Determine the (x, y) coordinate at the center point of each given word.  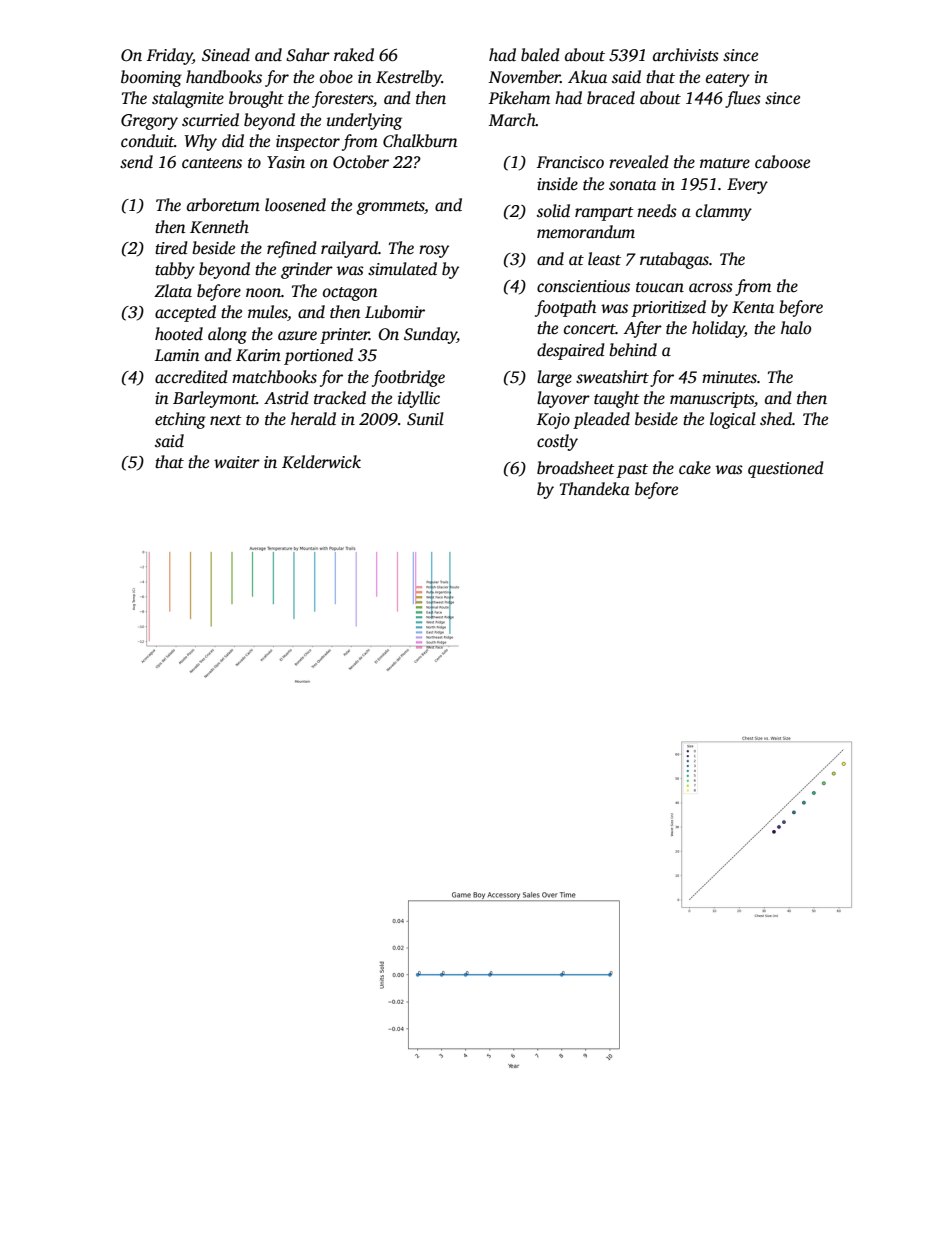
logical (733, 420)
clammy (724, 212)
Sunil (425, 419)
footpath (565, 308)
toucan (660, 287)
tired (171, 248)
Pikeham (519, 97)
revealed (639, 162)
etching (180, 420)
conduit (147, 141)
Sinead (226, 55)
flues (743, 99)
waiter (237, 462)
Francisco (570, 162)
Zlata (173, 291)
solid (553, 211)
